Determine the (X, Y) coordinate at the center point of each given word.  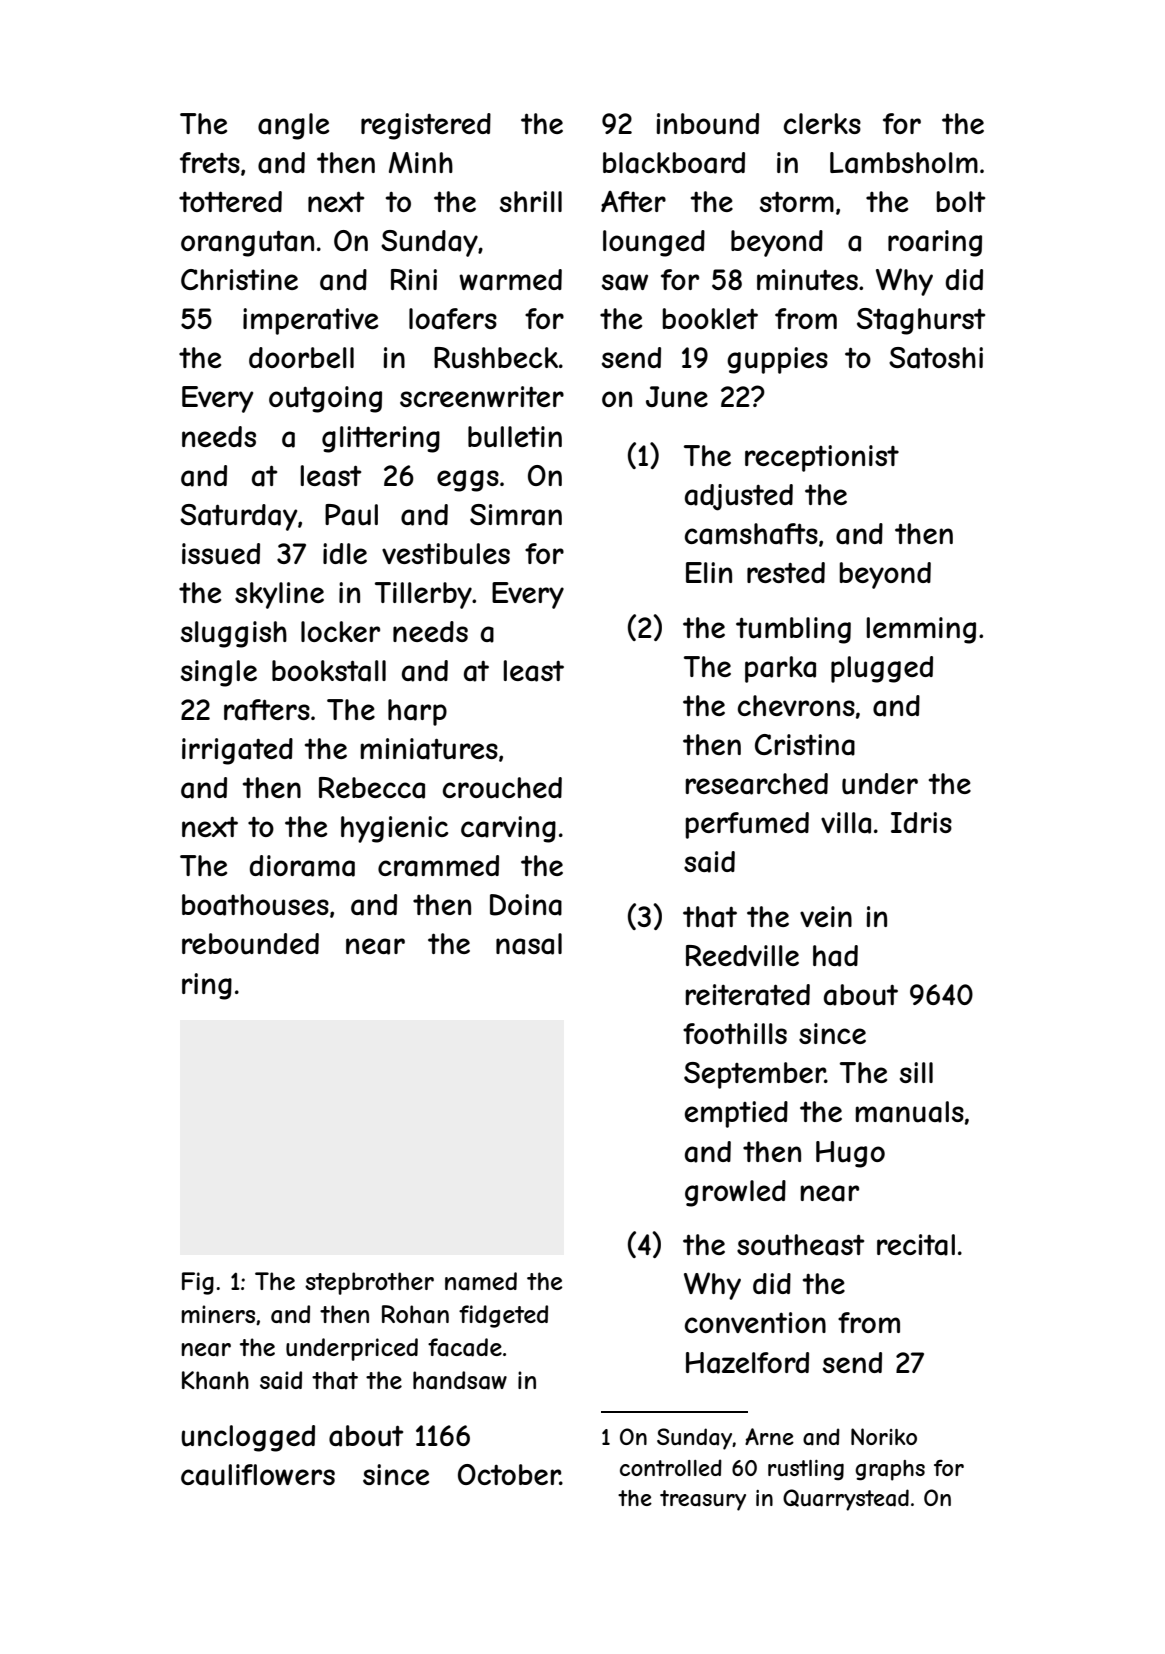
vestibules (446, 554)
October (509, 1474)
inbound (708, 124)
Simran (516, 515)
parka (780, 669)
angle (293, 126)
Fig (198, 1283)
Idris (921, 822)
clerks (822, 123)
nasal (529, 944)
